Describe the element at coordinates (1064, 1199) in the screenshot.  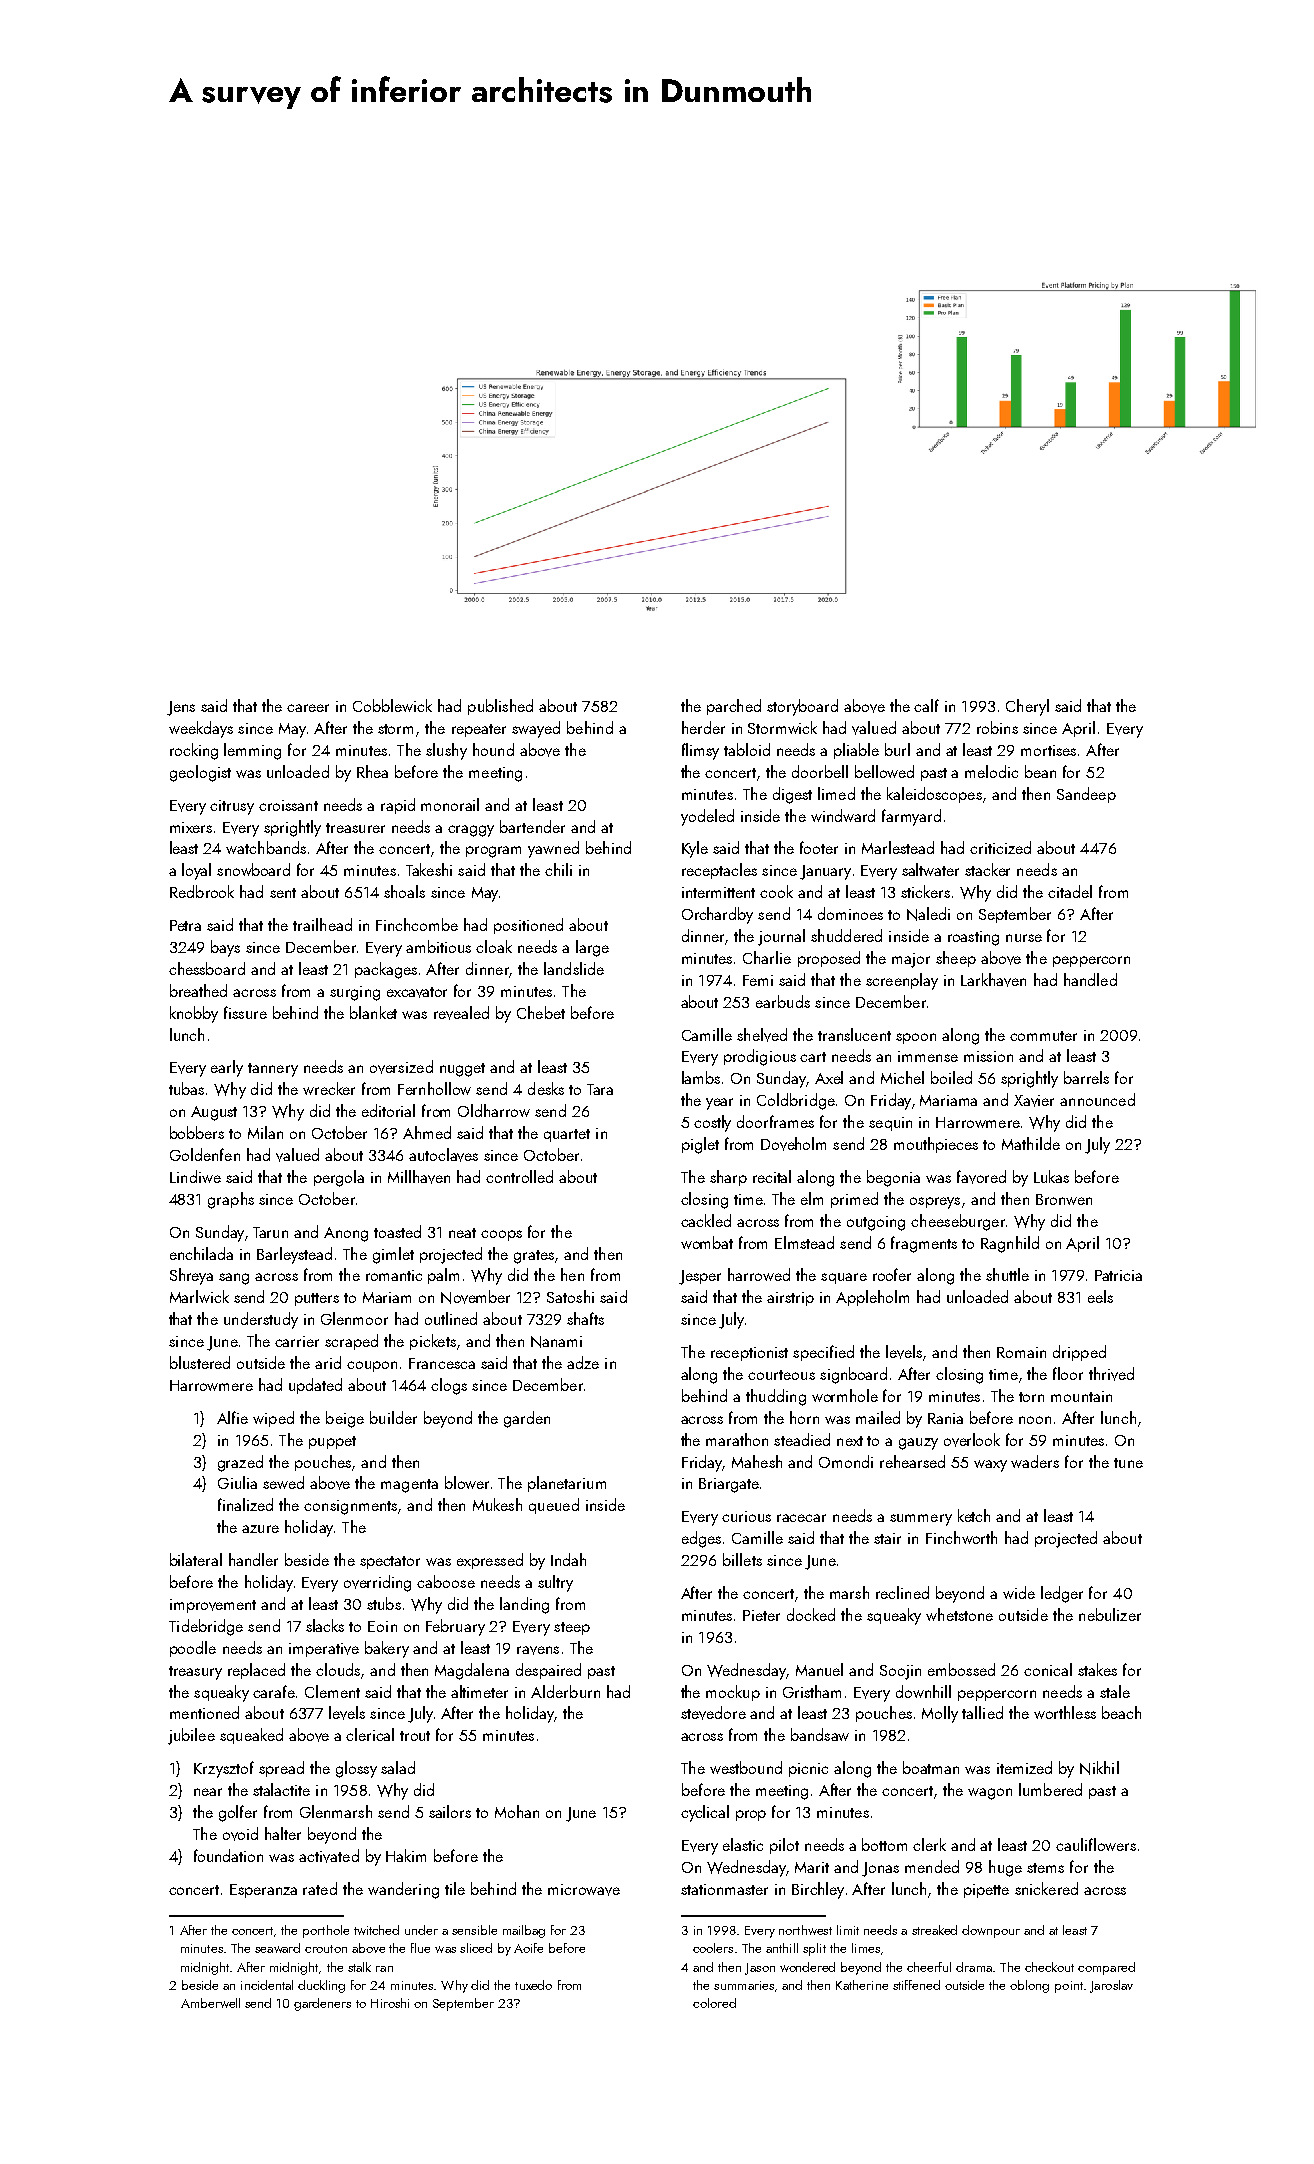
I see `Bronwen` at that location.
